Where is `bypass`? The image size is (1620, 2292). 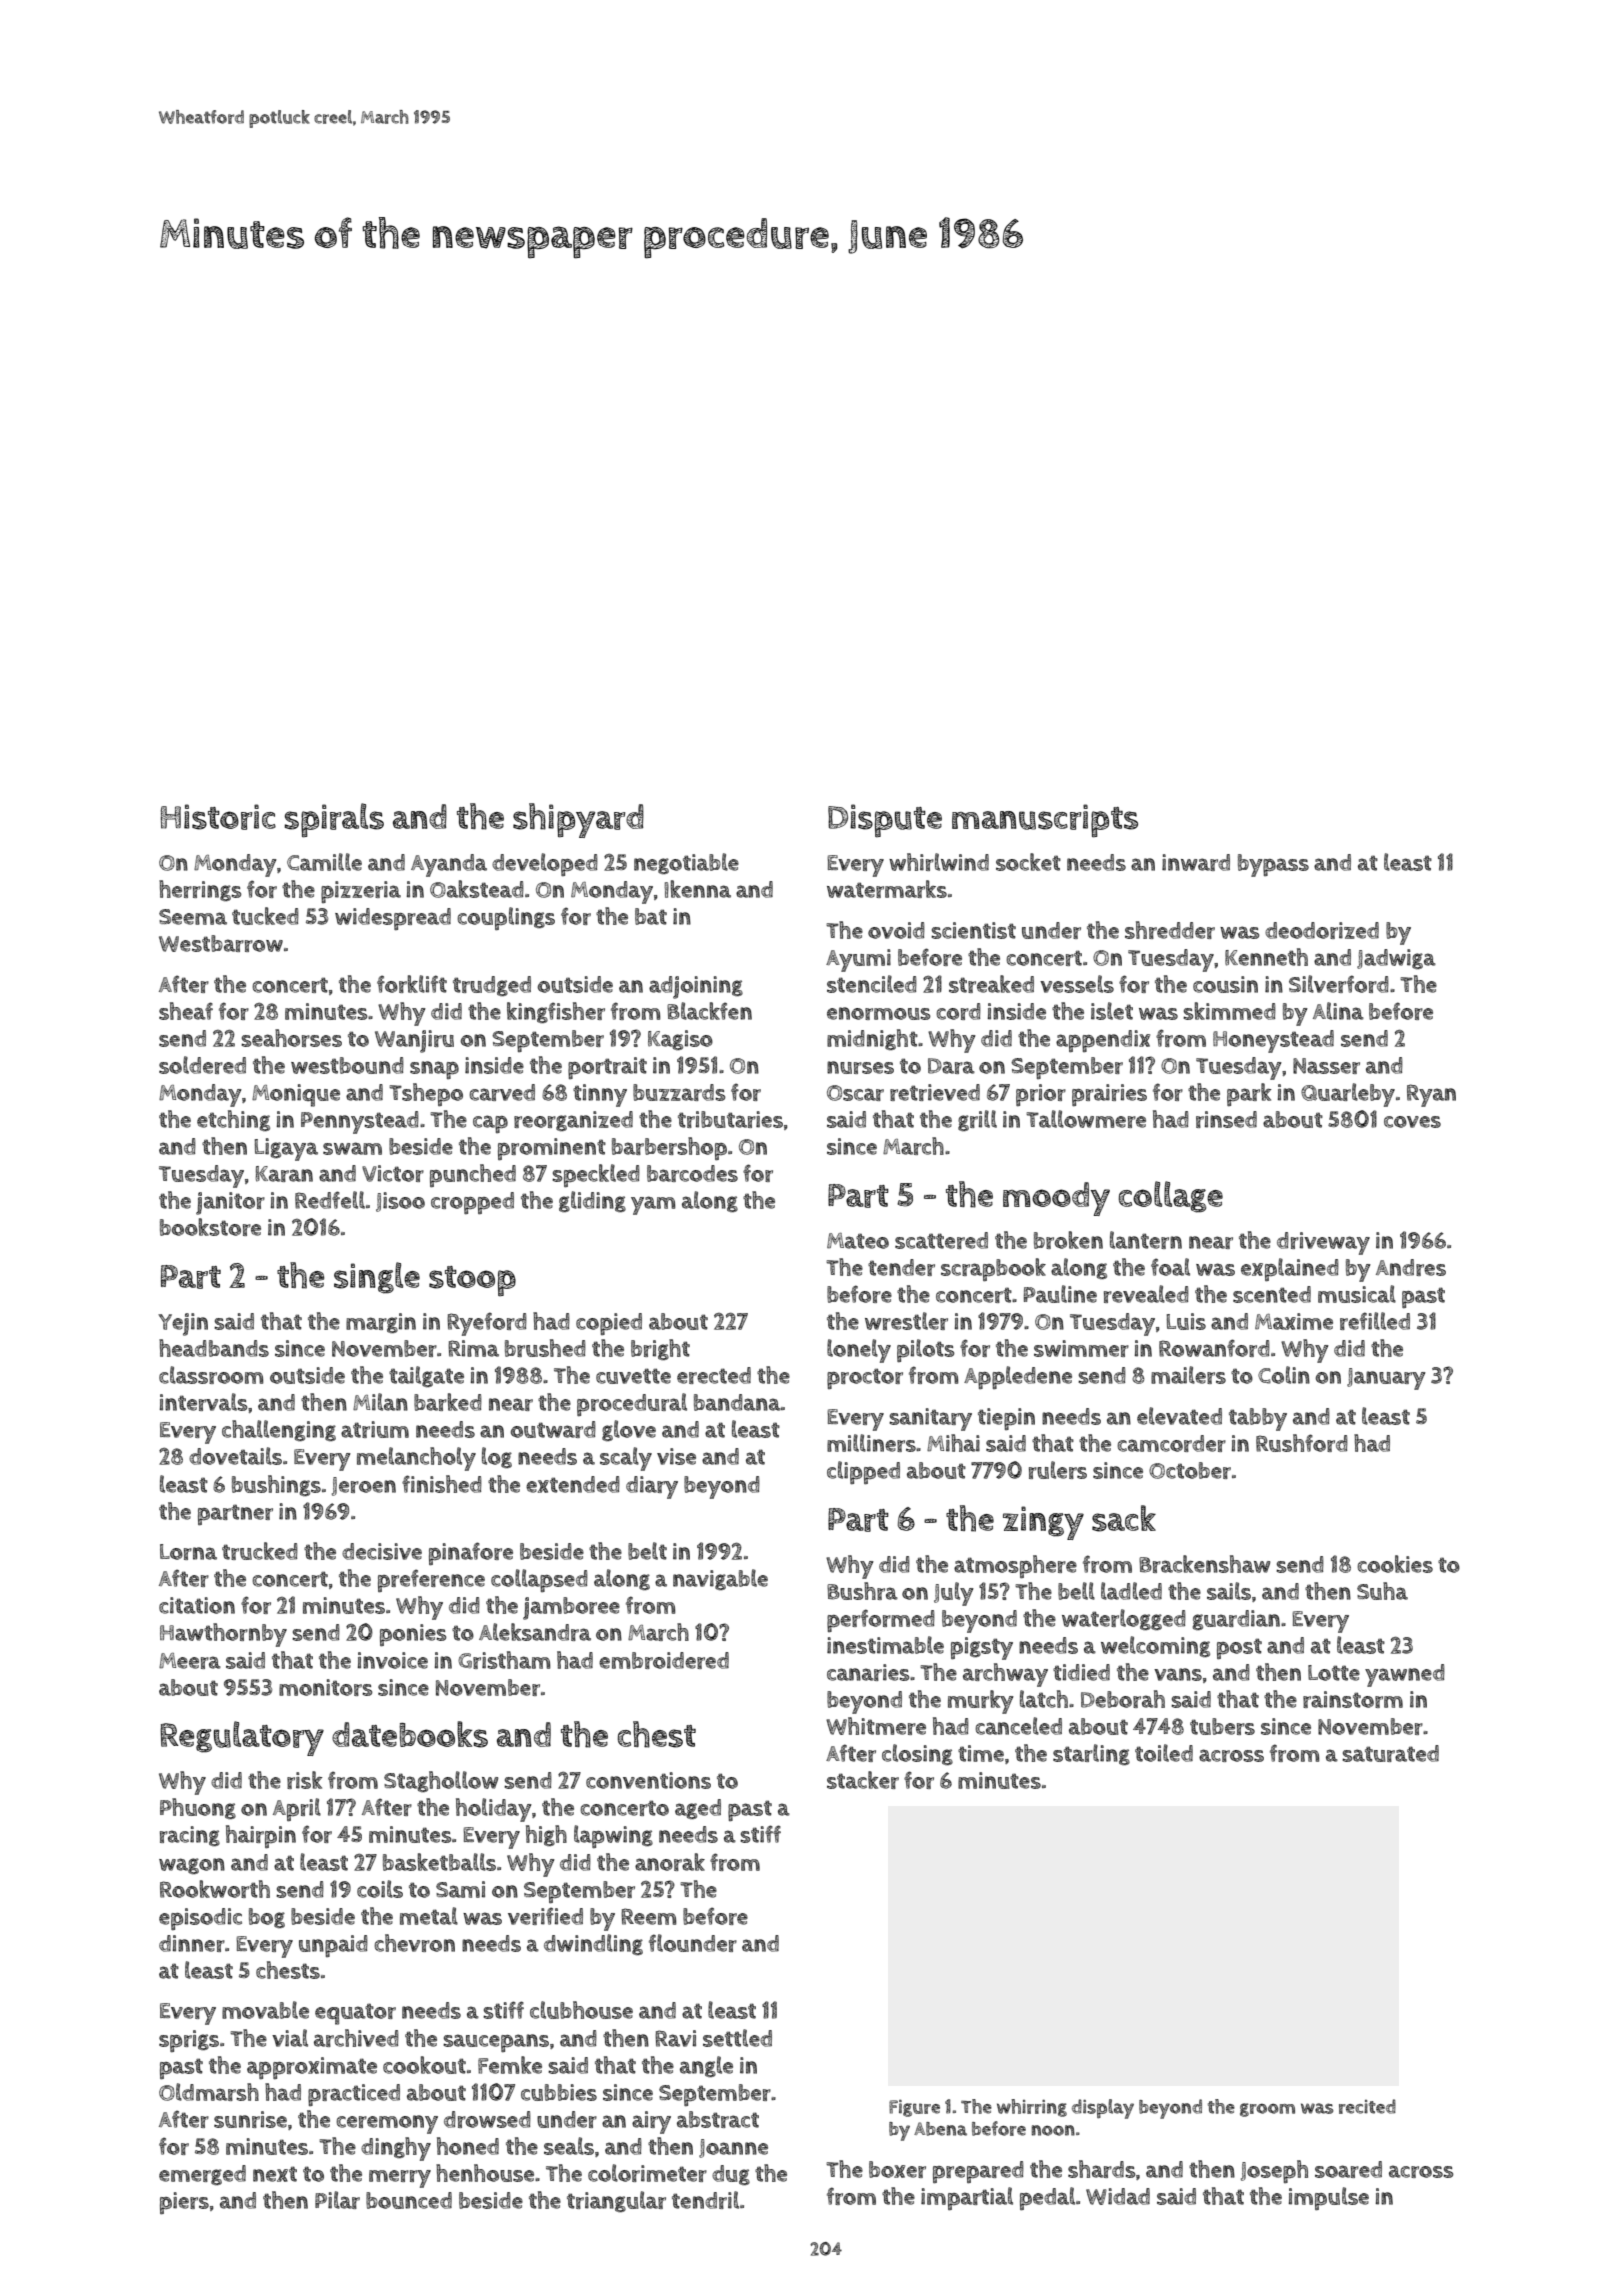
bypass is located at coordinates (1273, 865).
